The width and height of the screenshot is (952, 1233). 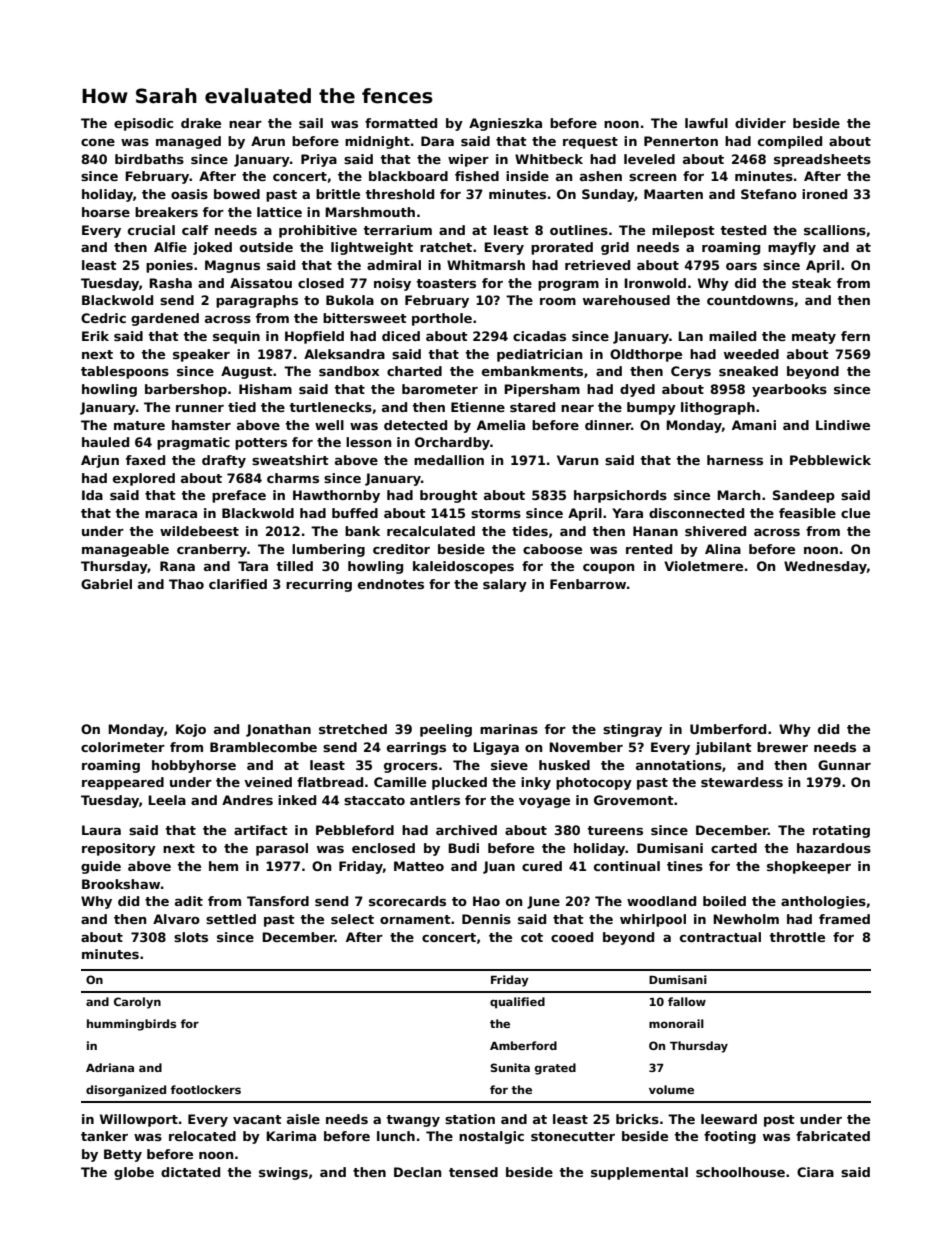 I want to click on sail, so click(x=311, y=123).
